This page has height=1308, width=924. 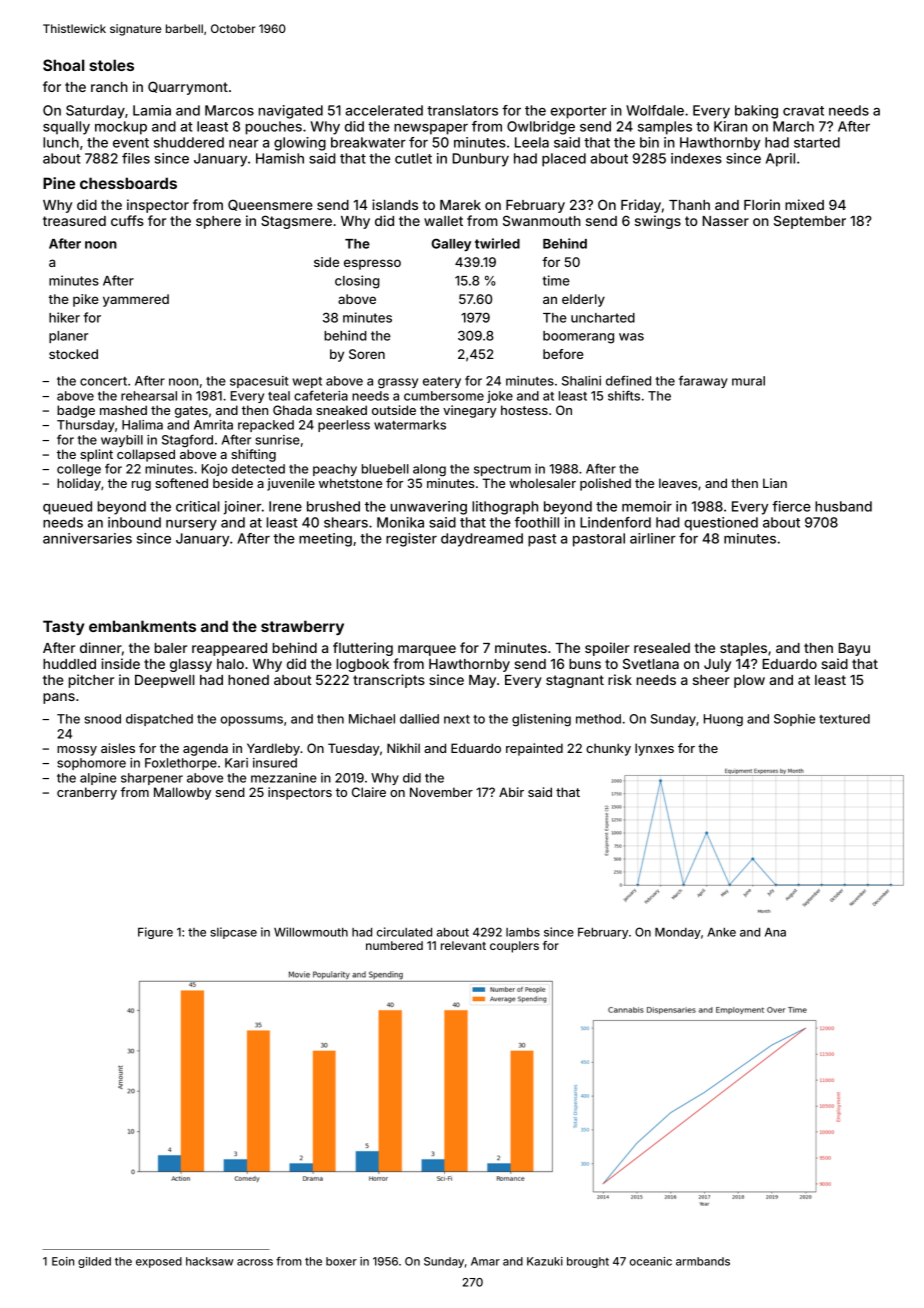 What do you see at coordinates (462, 110) in the page?
I see `translators` at bounding box center [462, 110].
